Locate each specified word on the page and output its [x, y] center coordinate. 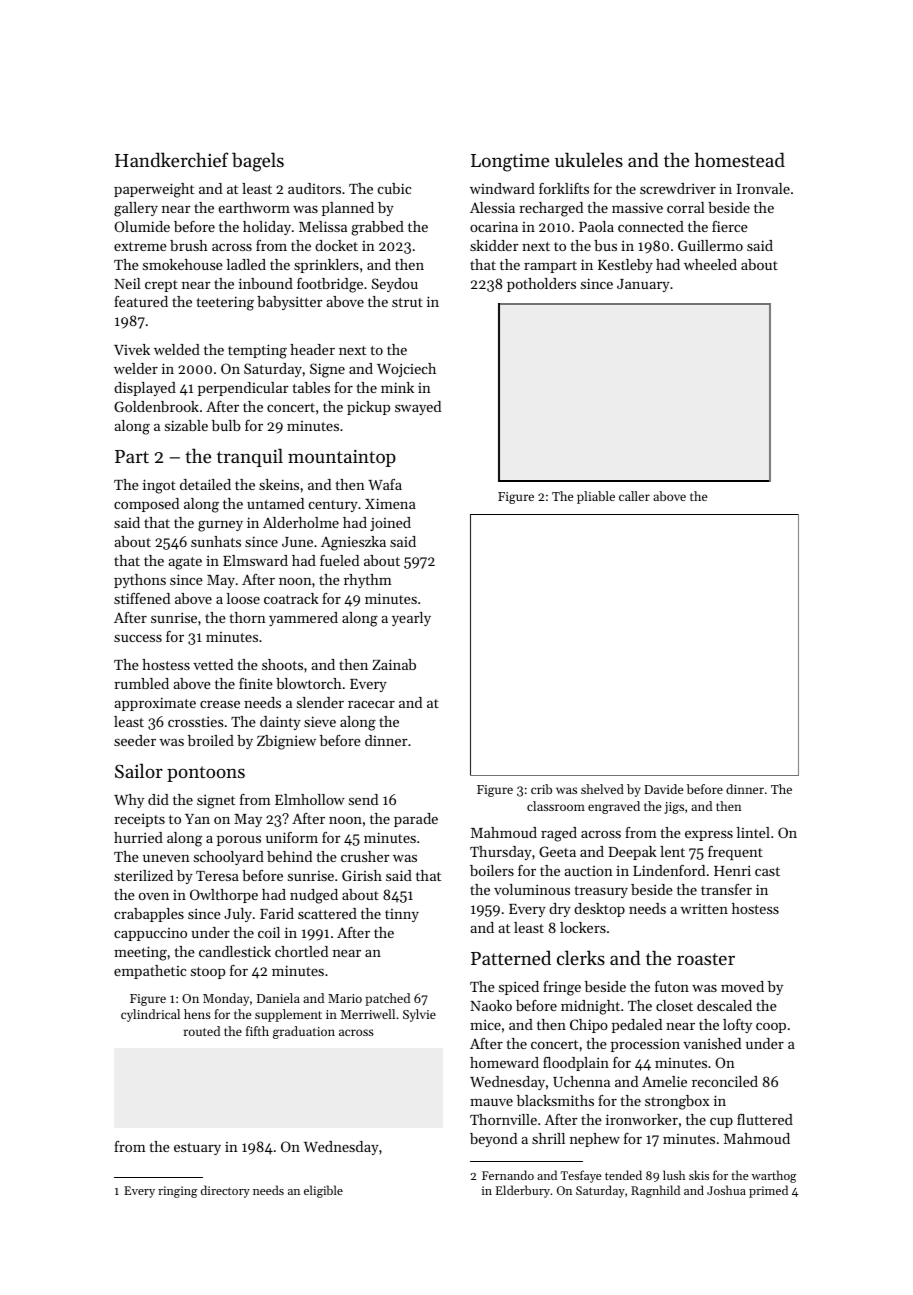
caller [634, 496]
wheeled [710, 264]
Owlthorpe [224, 896]
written [704, 909]
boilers [492, 870]
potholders [541, 285]
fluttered [765, 1119]
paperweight [154, 190]
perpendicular [243, 389]
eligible [323, 1191]
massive [637, 207]
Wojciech [406, 370]
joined [390, 524]
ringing [177, 1192]
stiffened [142, 598]
